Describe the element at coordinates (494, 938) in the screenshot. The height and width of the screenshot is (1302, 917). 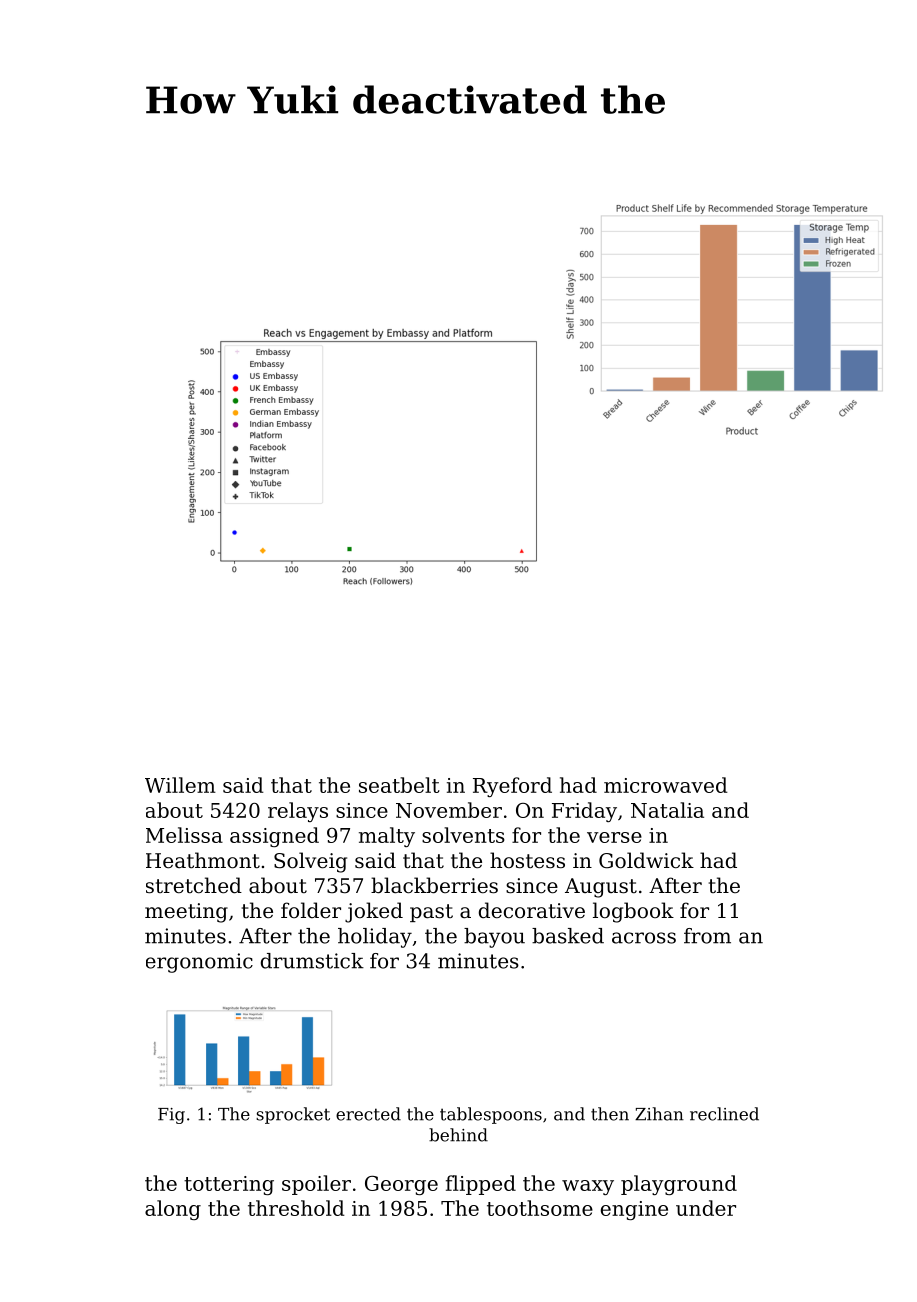
I see `bayou` at that location.
